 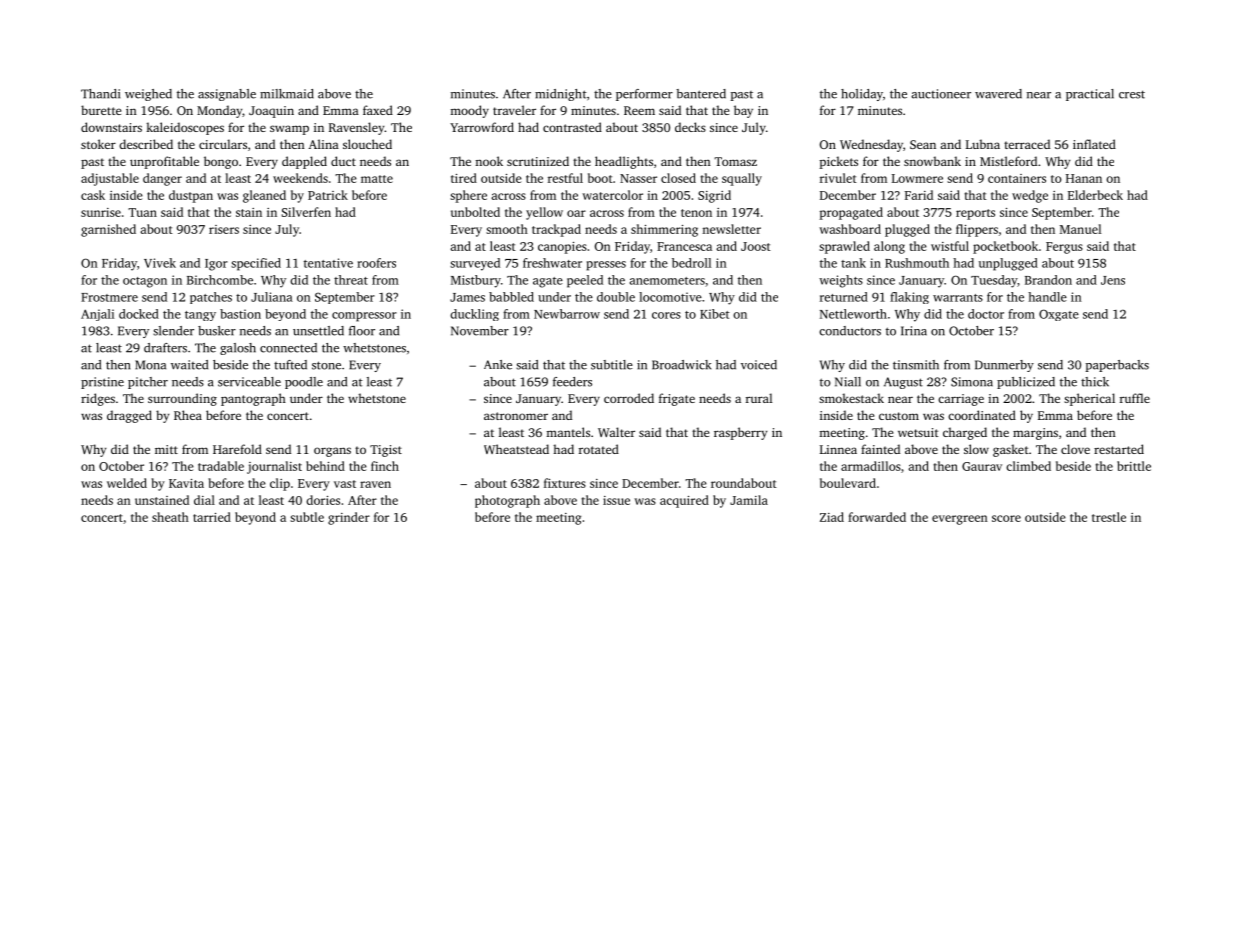 I want to click on November, so click(x=480, y=331).
